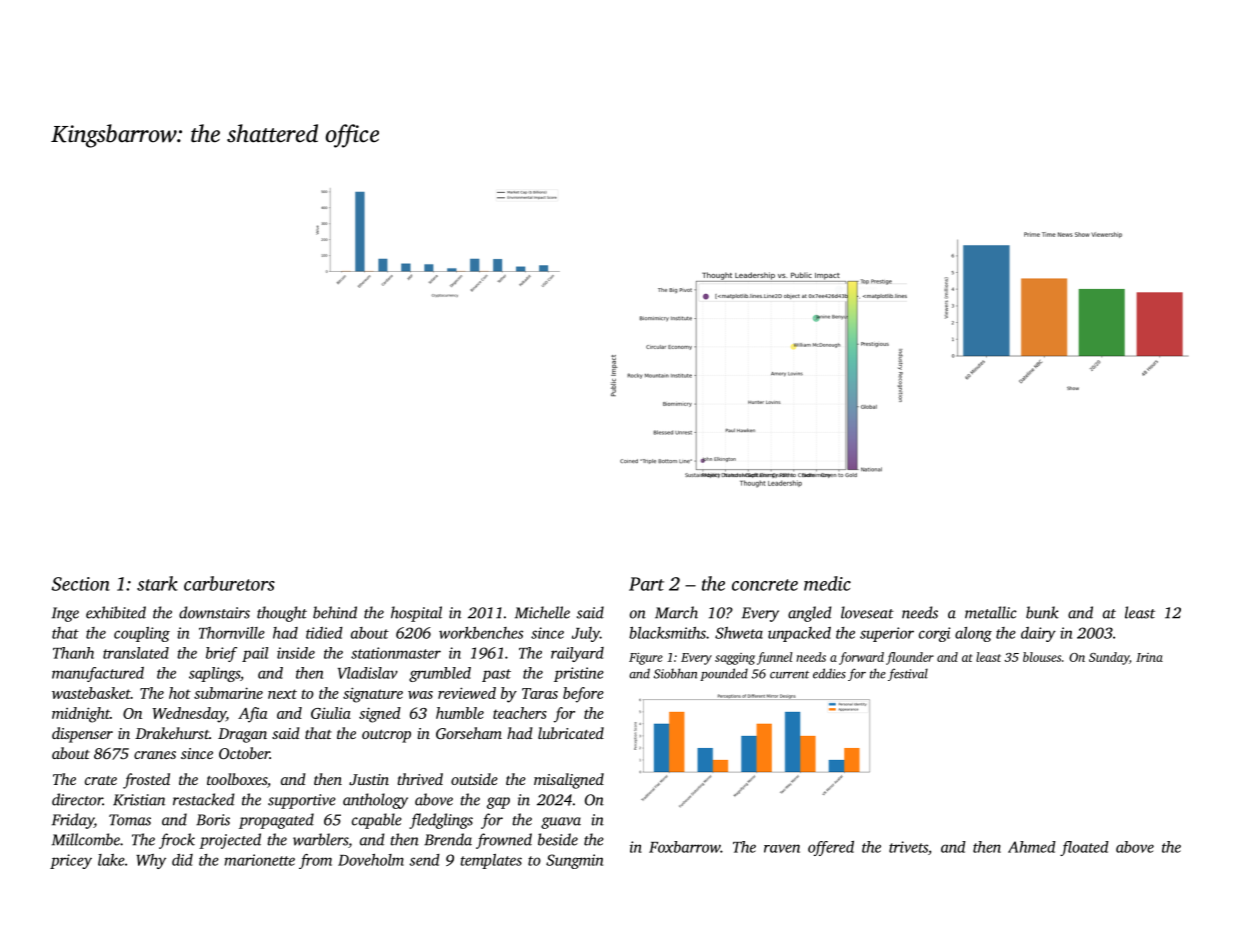 This page has width=1233, height=952. Describe the element at coordinates (1032, 847) in the page. I see `Ahmed` at that location.
